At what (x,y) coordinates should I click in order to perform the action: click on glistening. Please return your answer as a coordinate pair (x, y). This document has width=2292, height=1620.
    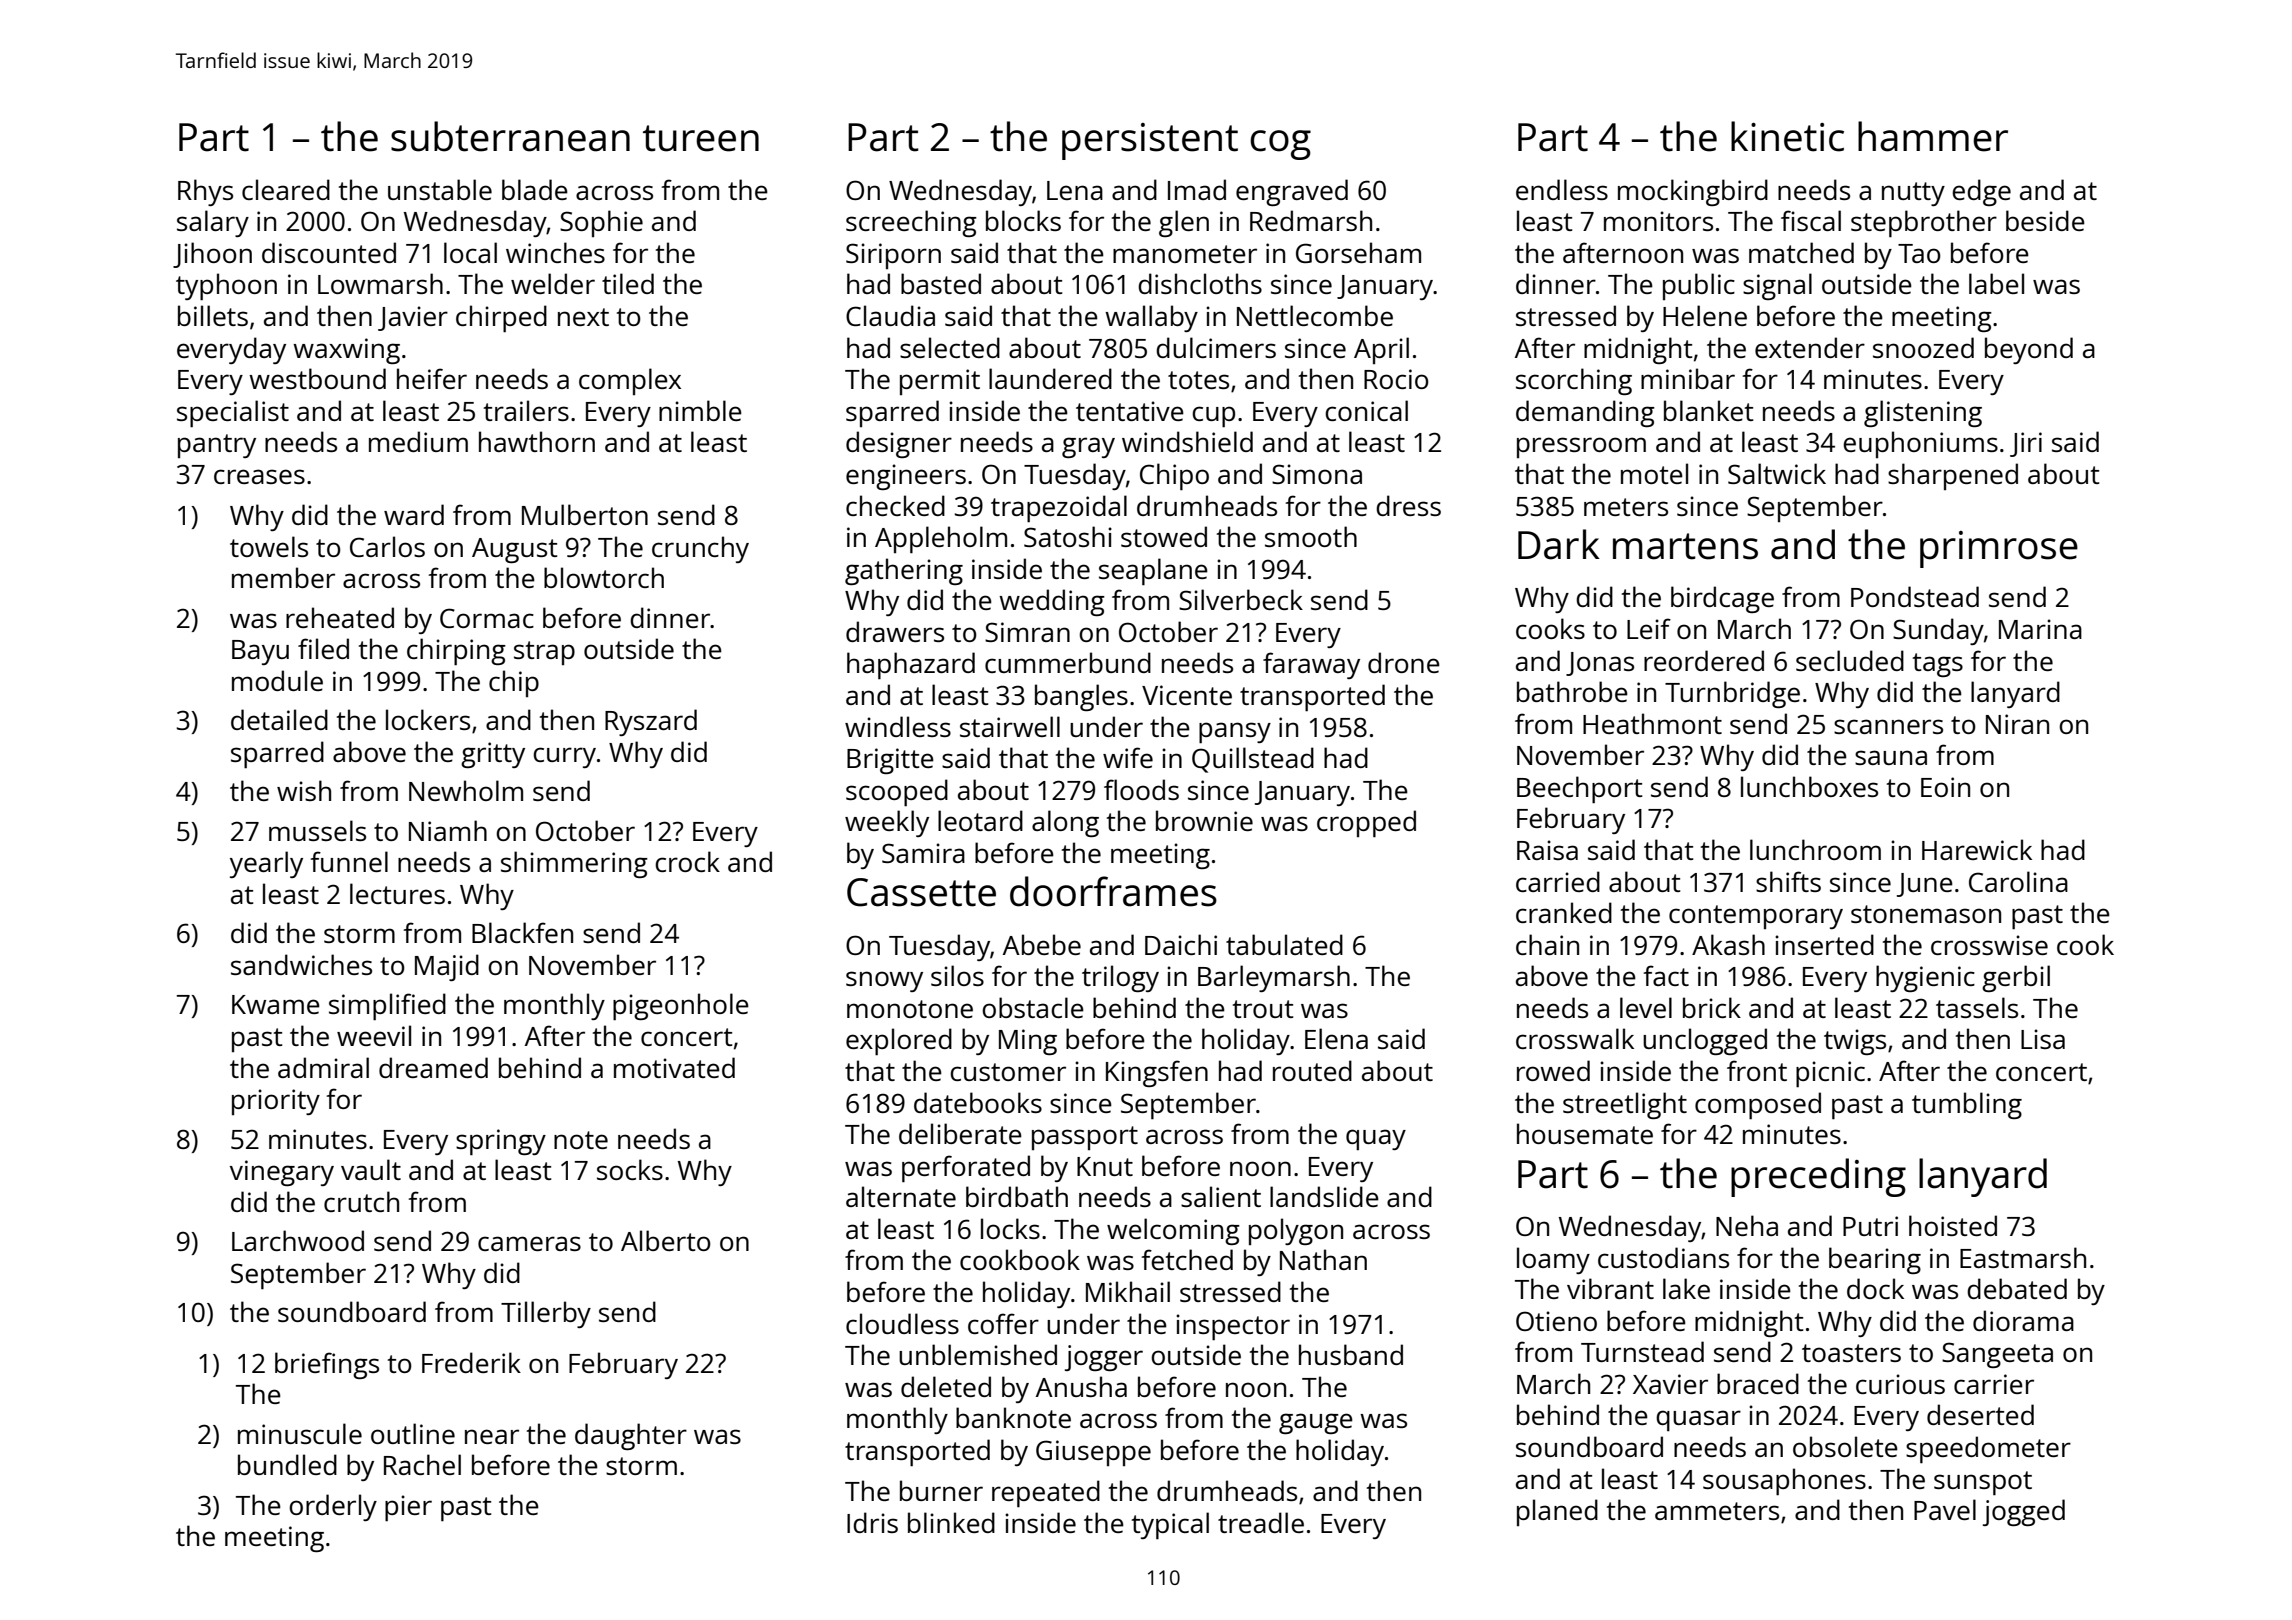
    Looking at the image, I should click on (1923, 413).
